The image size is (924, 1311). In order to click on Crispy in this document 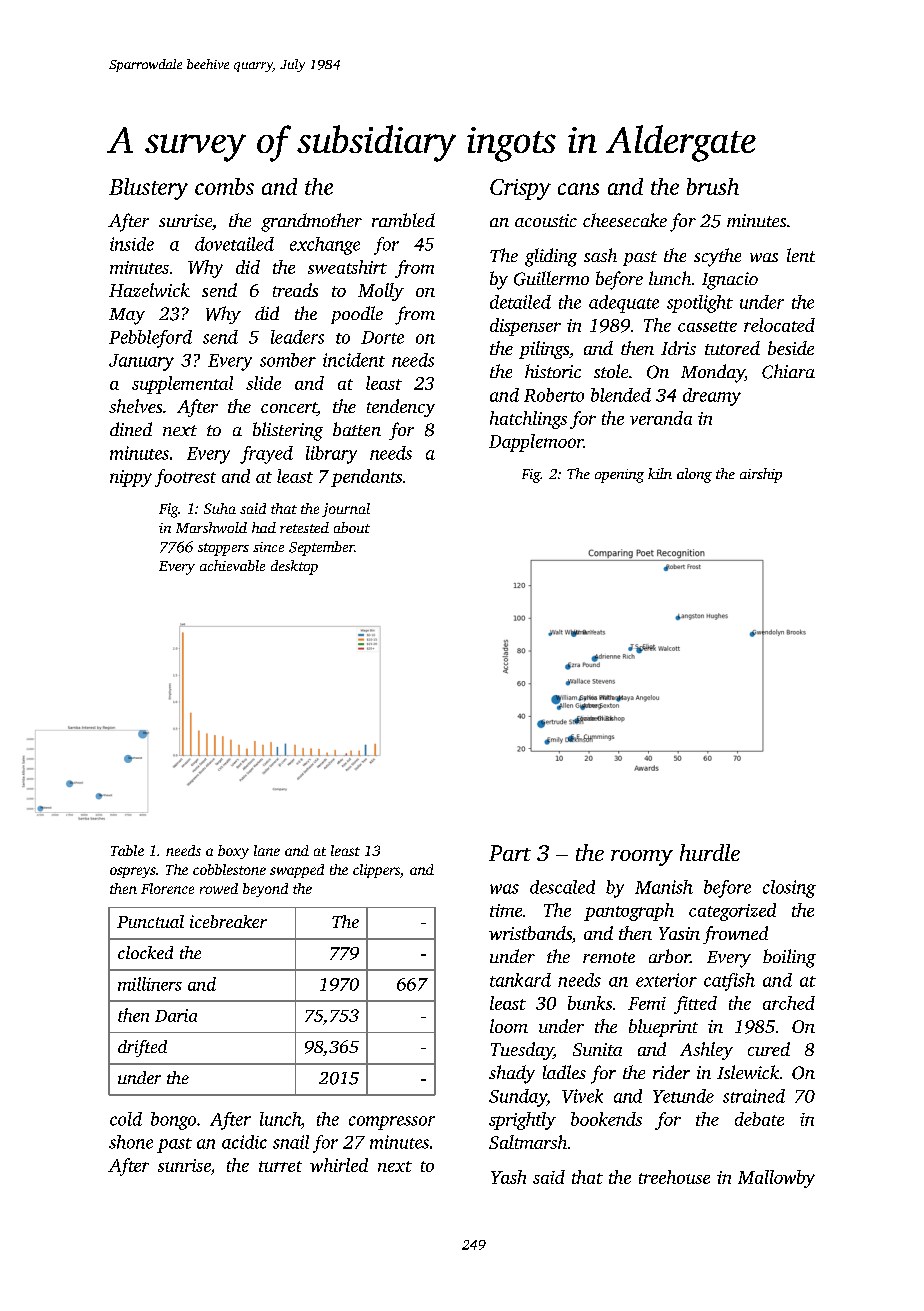, I will do `click(520, 189)`.
